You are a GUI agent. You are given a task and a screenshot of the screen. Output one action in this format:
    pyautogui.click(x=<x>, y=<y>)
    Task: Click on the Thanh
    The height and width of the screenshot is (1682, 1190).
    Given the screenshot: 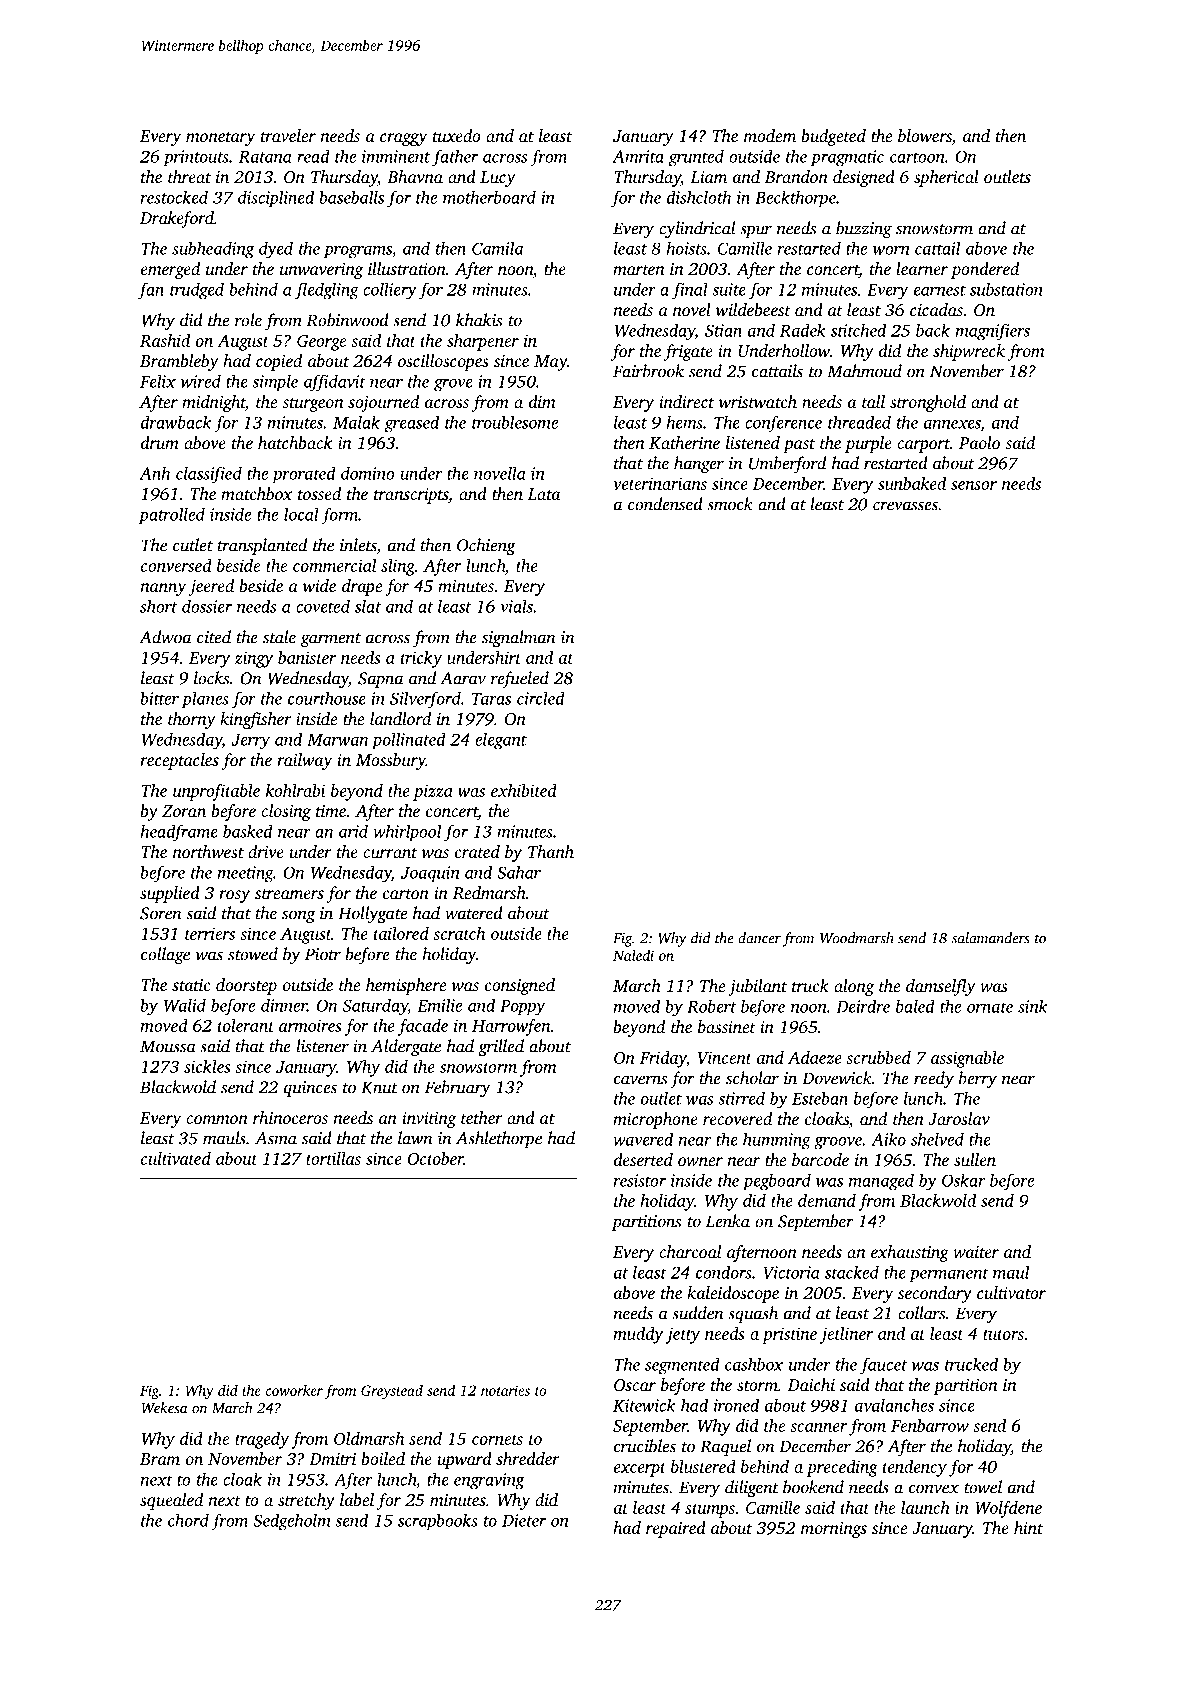 What is the action you would take?
    pyautogui.click(x=551, y=851)
